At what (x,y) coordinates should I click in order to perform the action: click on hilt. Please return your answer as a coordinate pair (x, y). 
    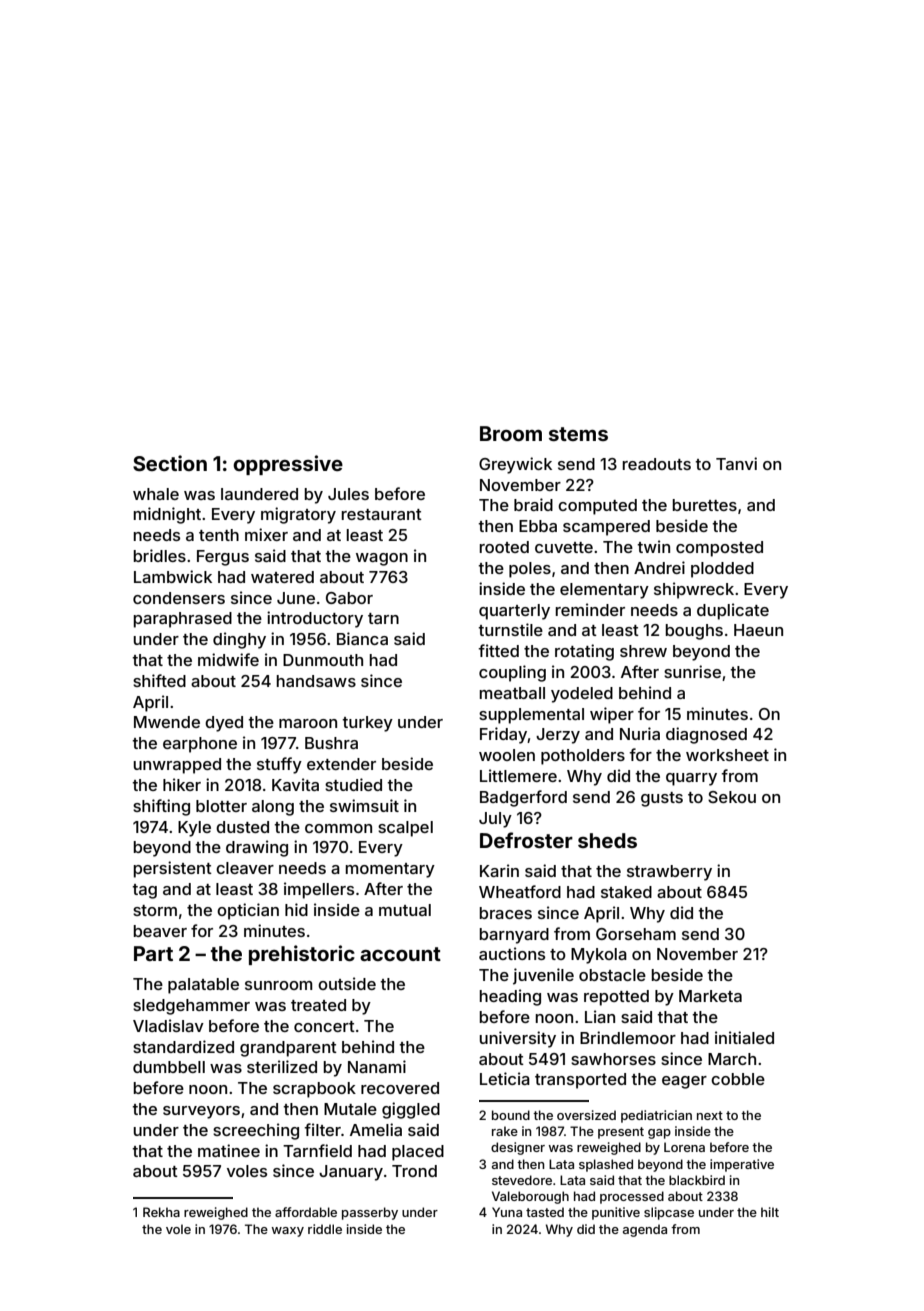
    Looking at the image, I should click on (770, 1212).
